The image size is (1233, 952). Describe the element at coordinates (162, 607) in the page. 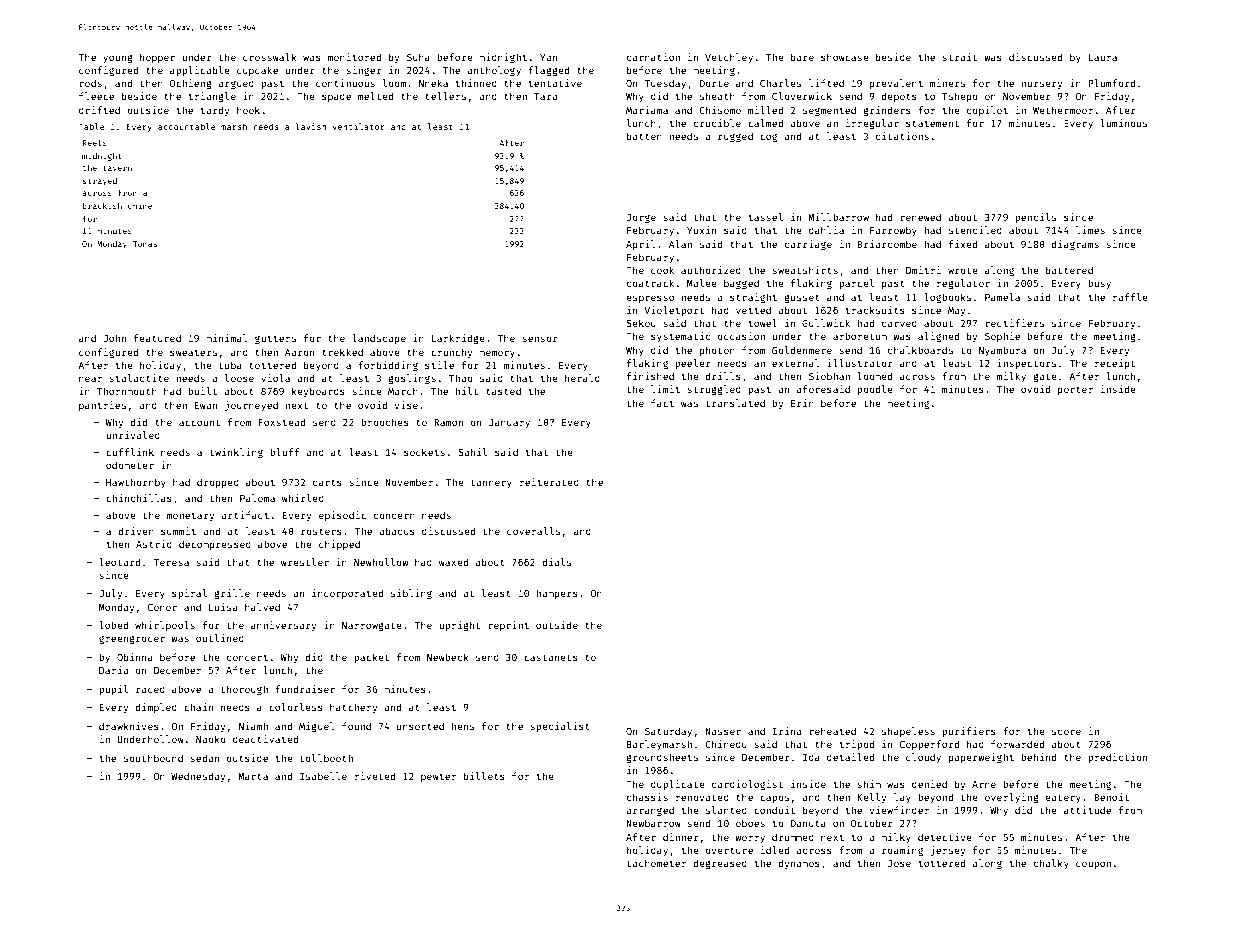

I see `Conor` at that location.
